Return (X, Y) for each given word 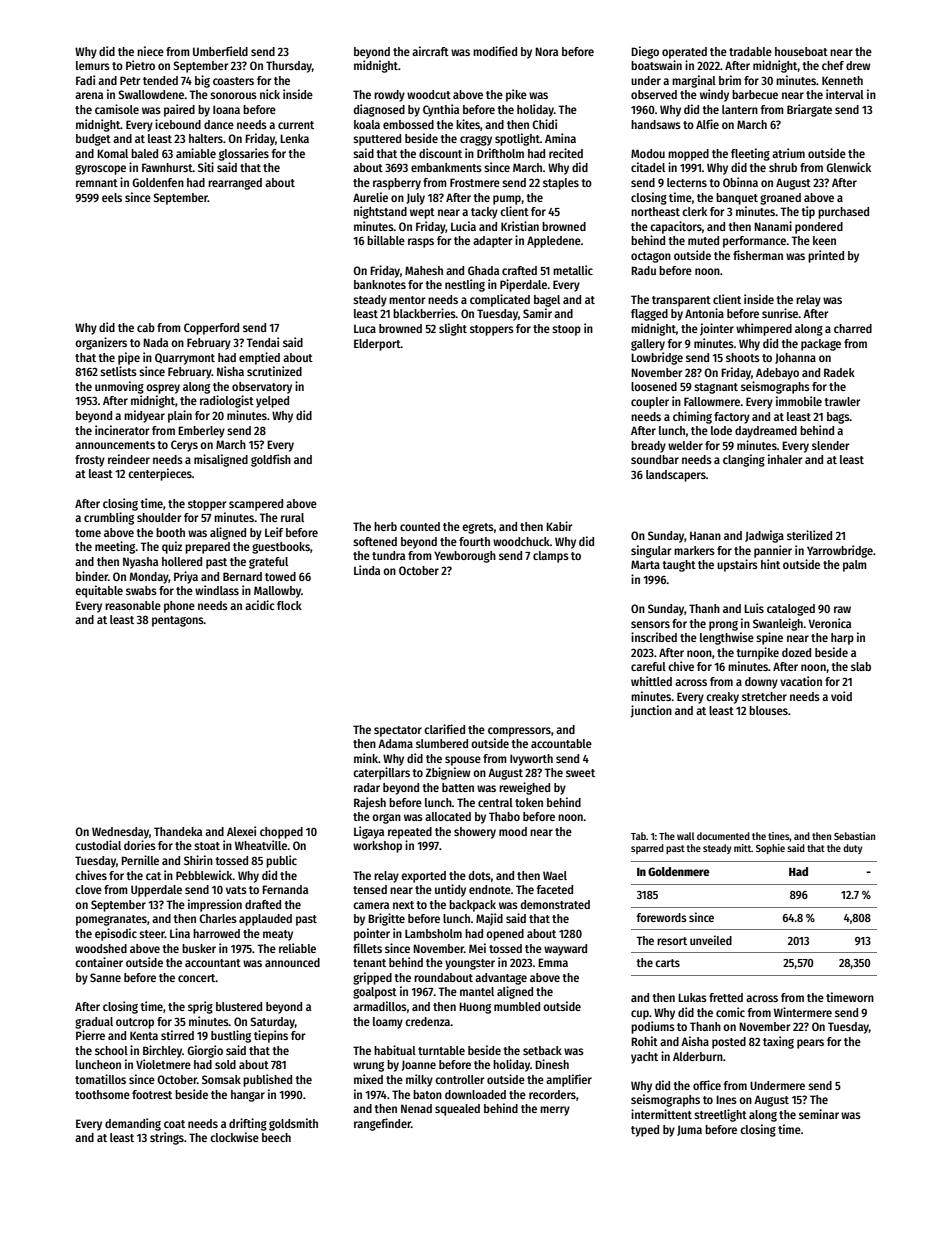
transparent (681, 301)
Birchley (162, 1051)
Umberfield (220, 51)
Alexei (241, 831)
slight (453, 329)
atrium (788, 153)
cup (640, 1015)
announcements (115, 445)
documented (723, 836)
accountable (561, 743)
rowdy (389, 96)
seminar (819, 1114)
